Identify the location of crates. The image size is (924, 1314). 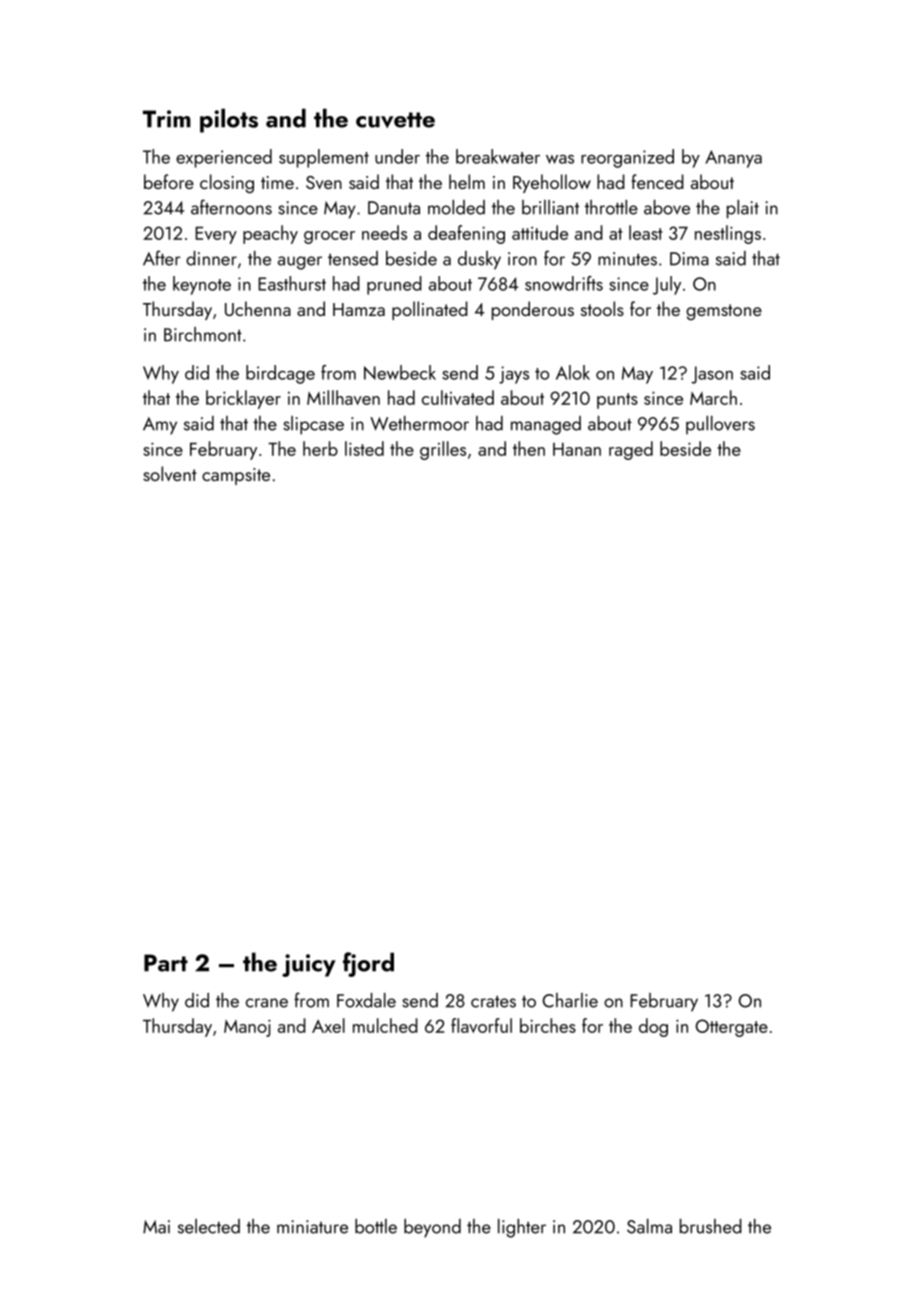
(493, 1002).
